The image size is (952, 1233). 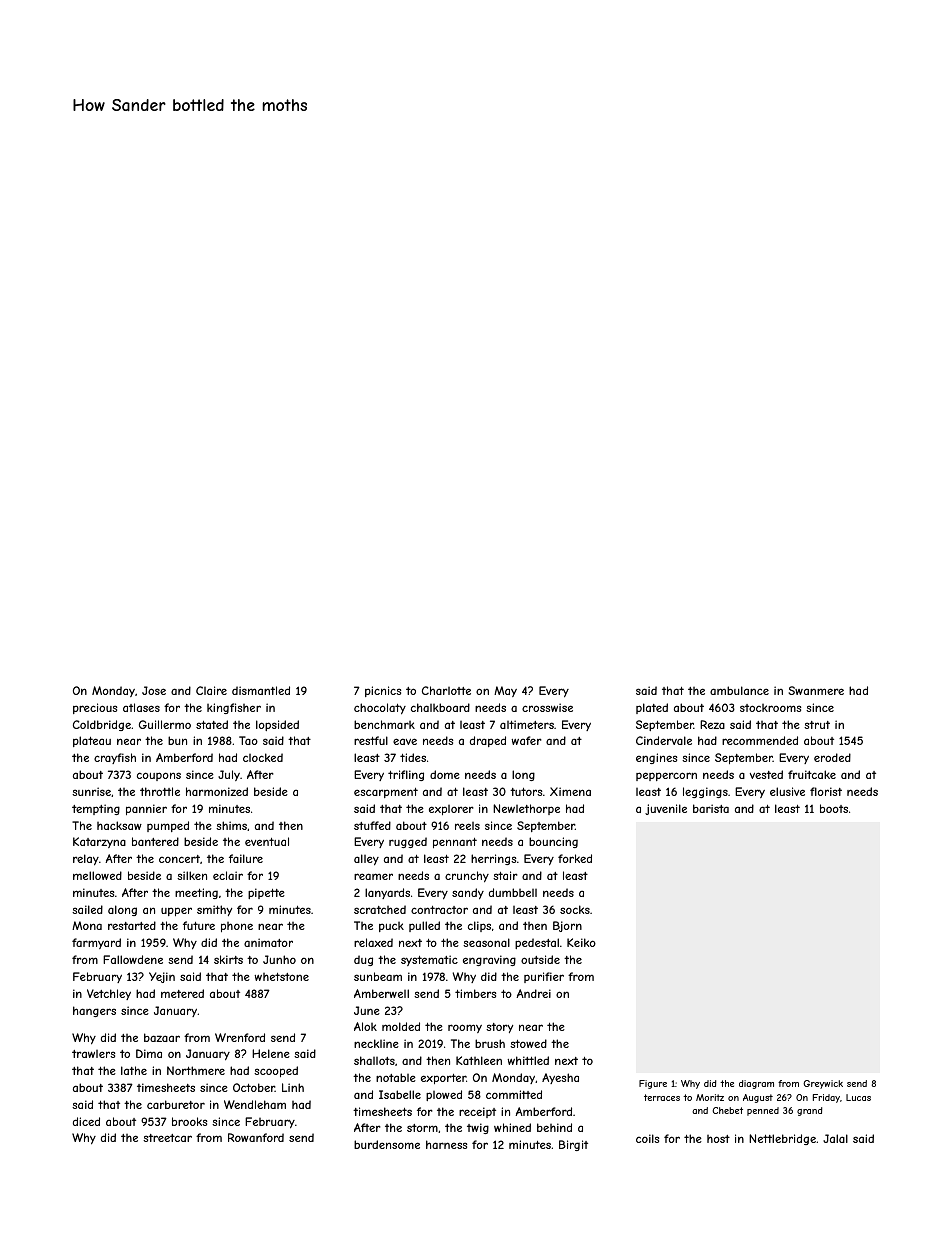 I want to click on Isabelle, so click(x=400, y=1094).
